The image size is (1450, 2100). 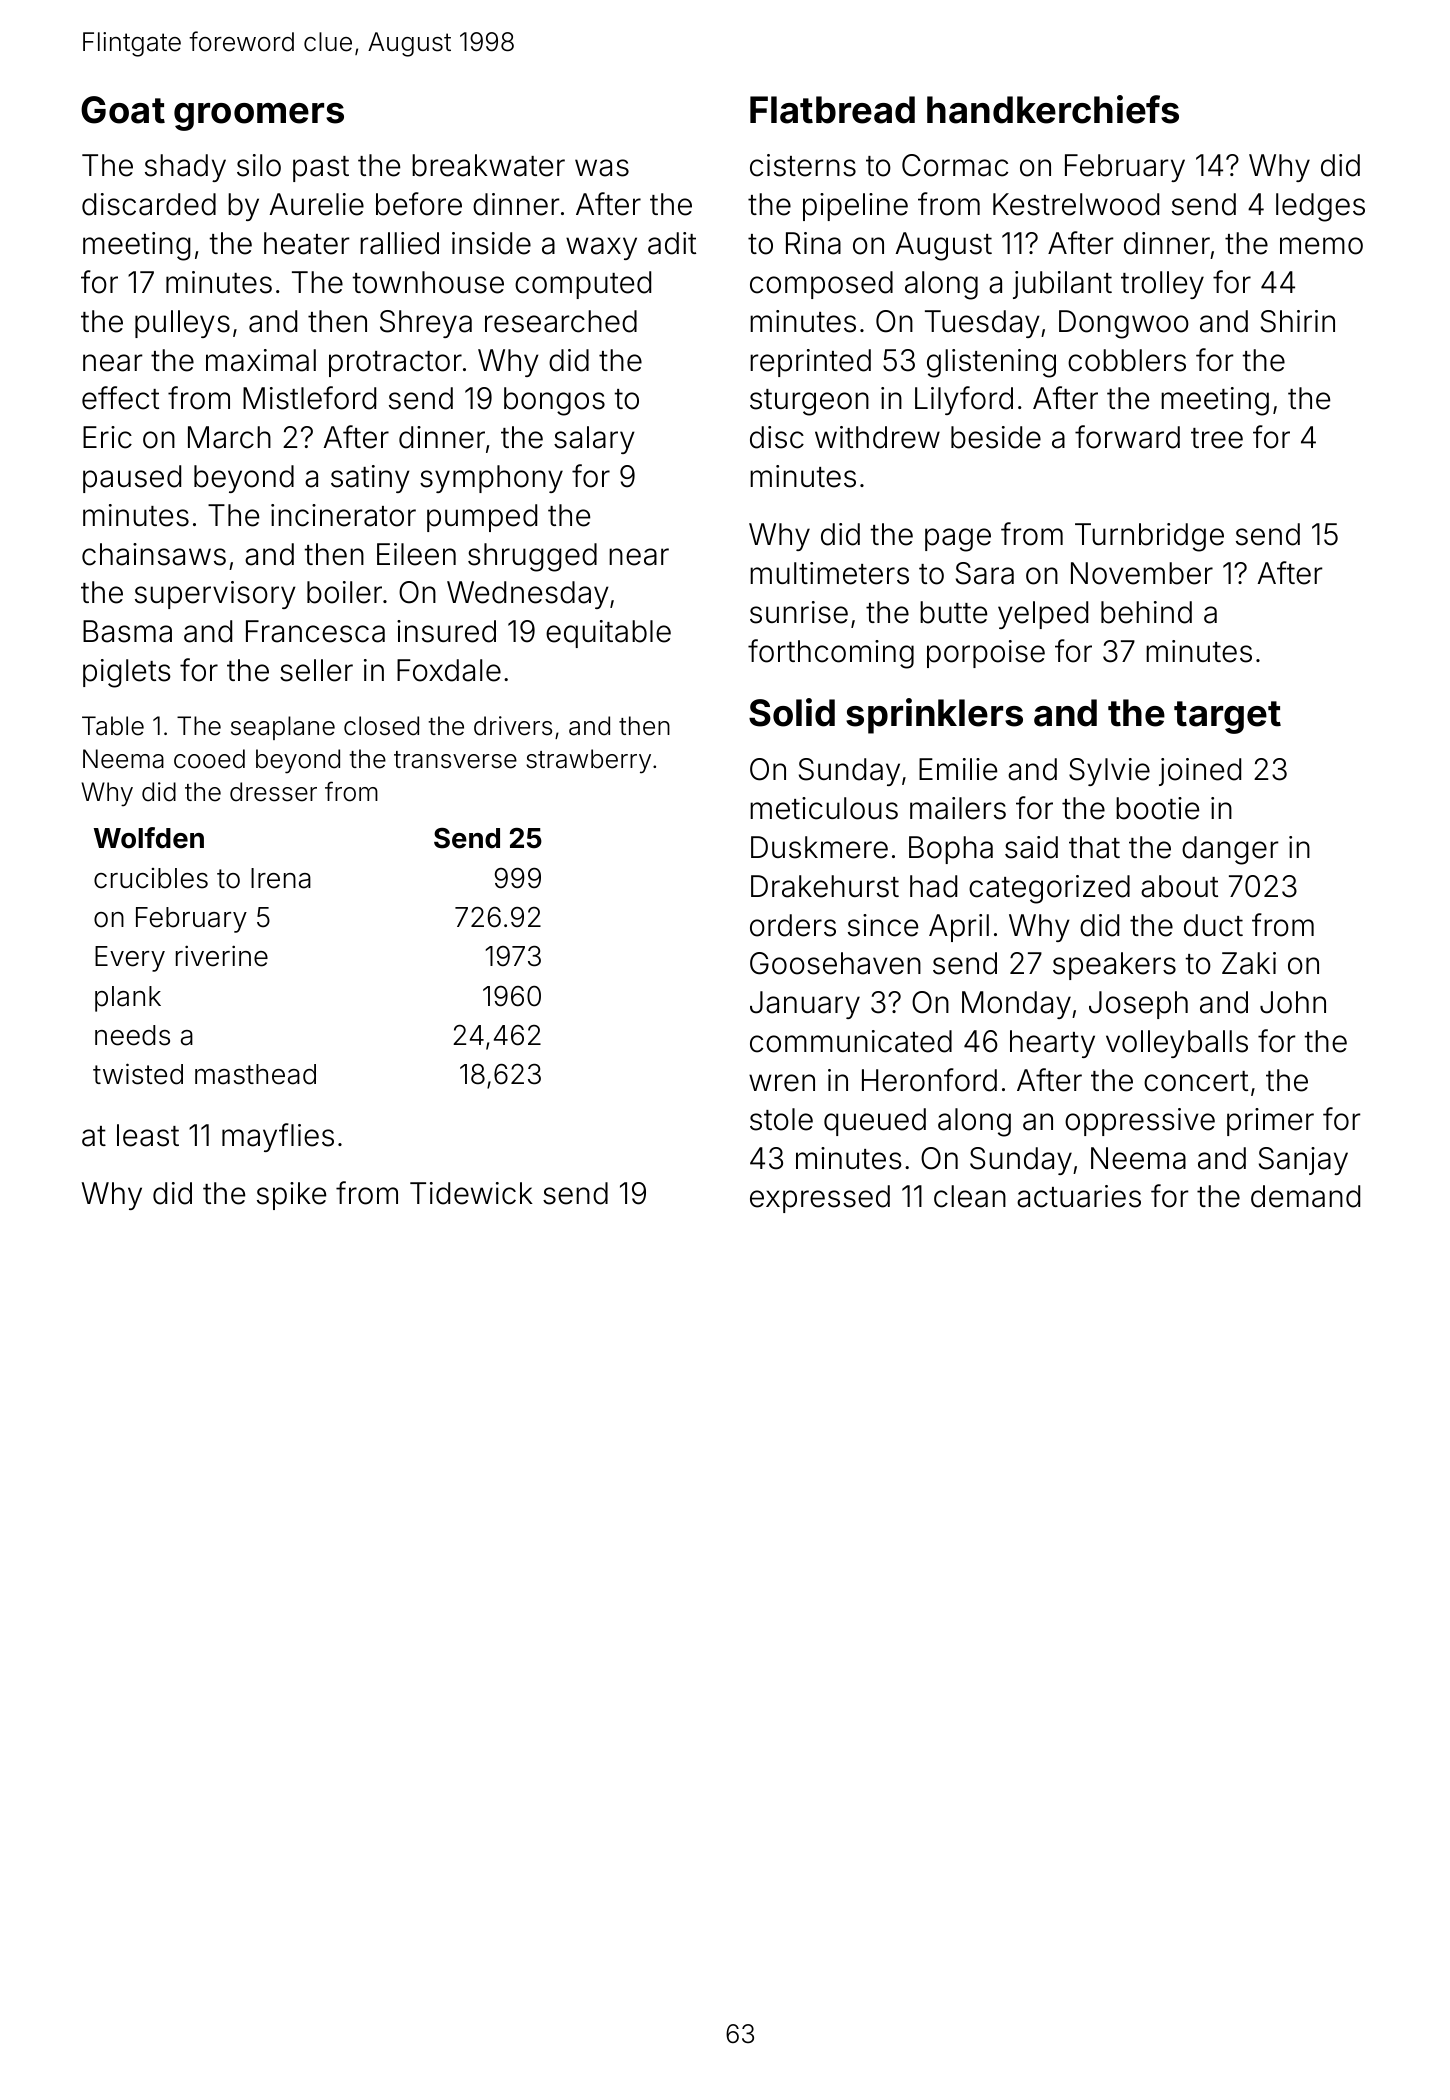 What do you see at coordinates (1053, 109) in the screenshot?
I see `handkerchiefs` at bounding box center [1053, 109].
